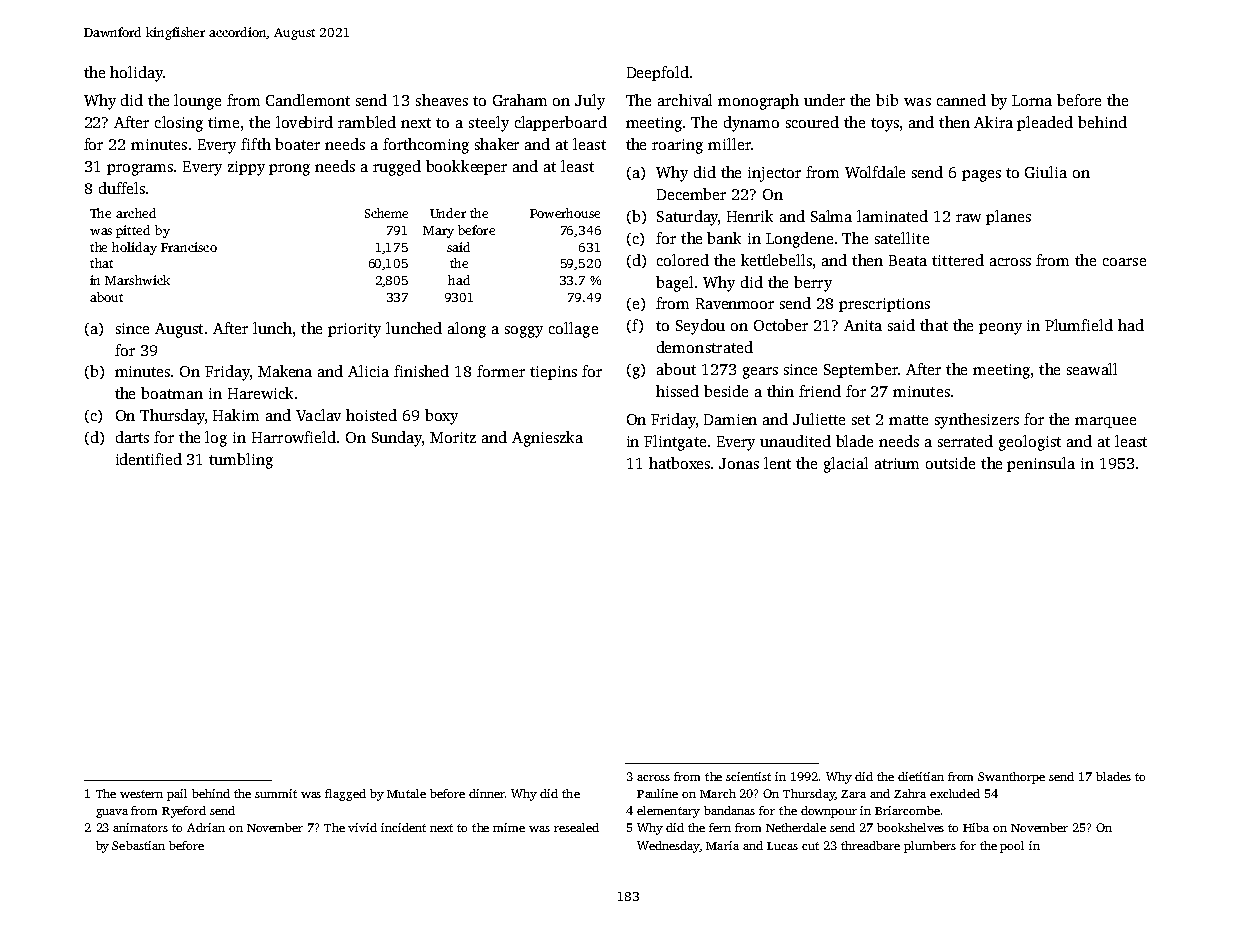  Describe the element at coordinates (748, 776) in the image. I see `scientist` at that location.
